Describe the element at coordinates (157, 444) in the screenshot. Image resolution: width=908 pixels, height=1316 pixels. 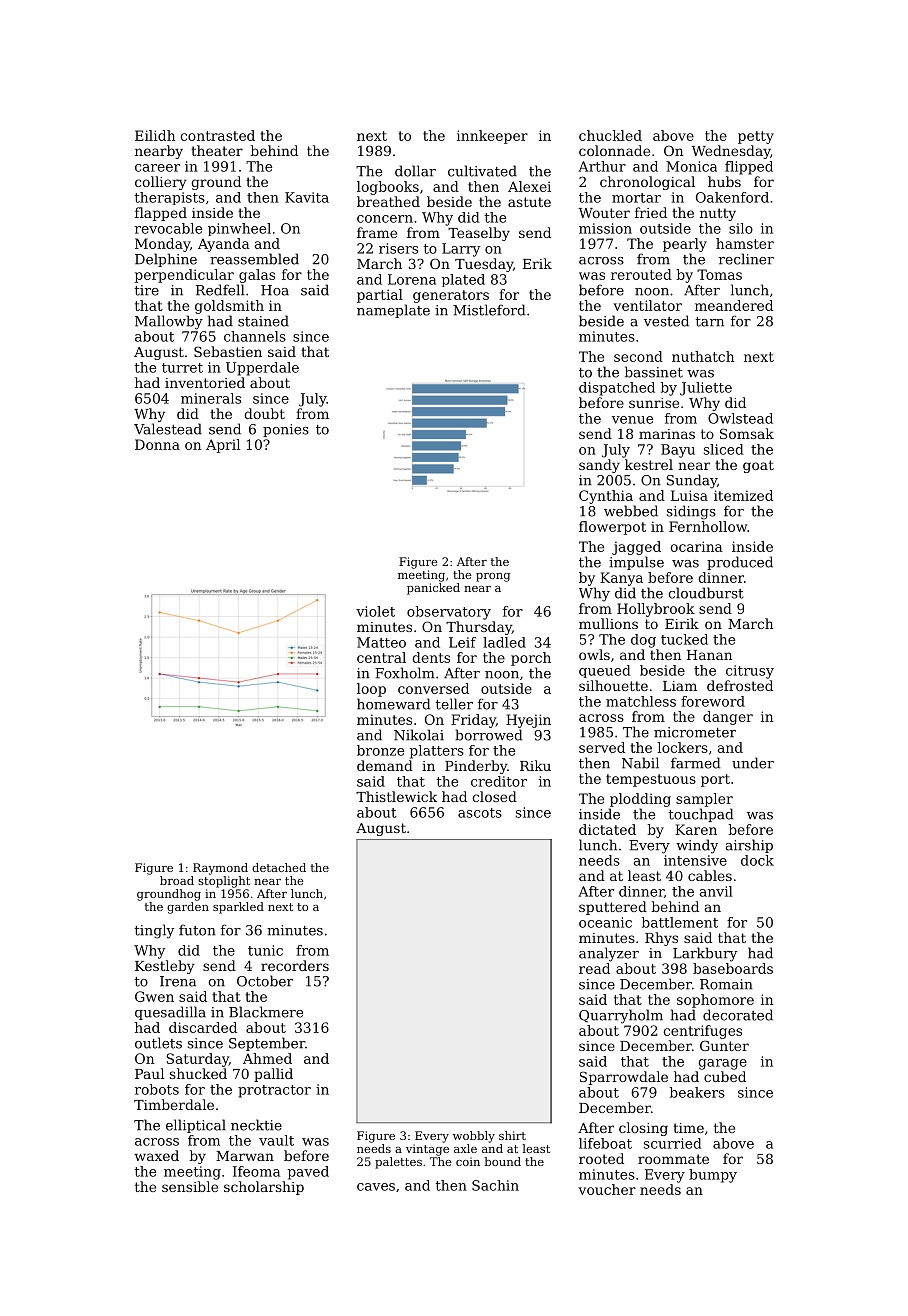
I see `Donna` at that location.
